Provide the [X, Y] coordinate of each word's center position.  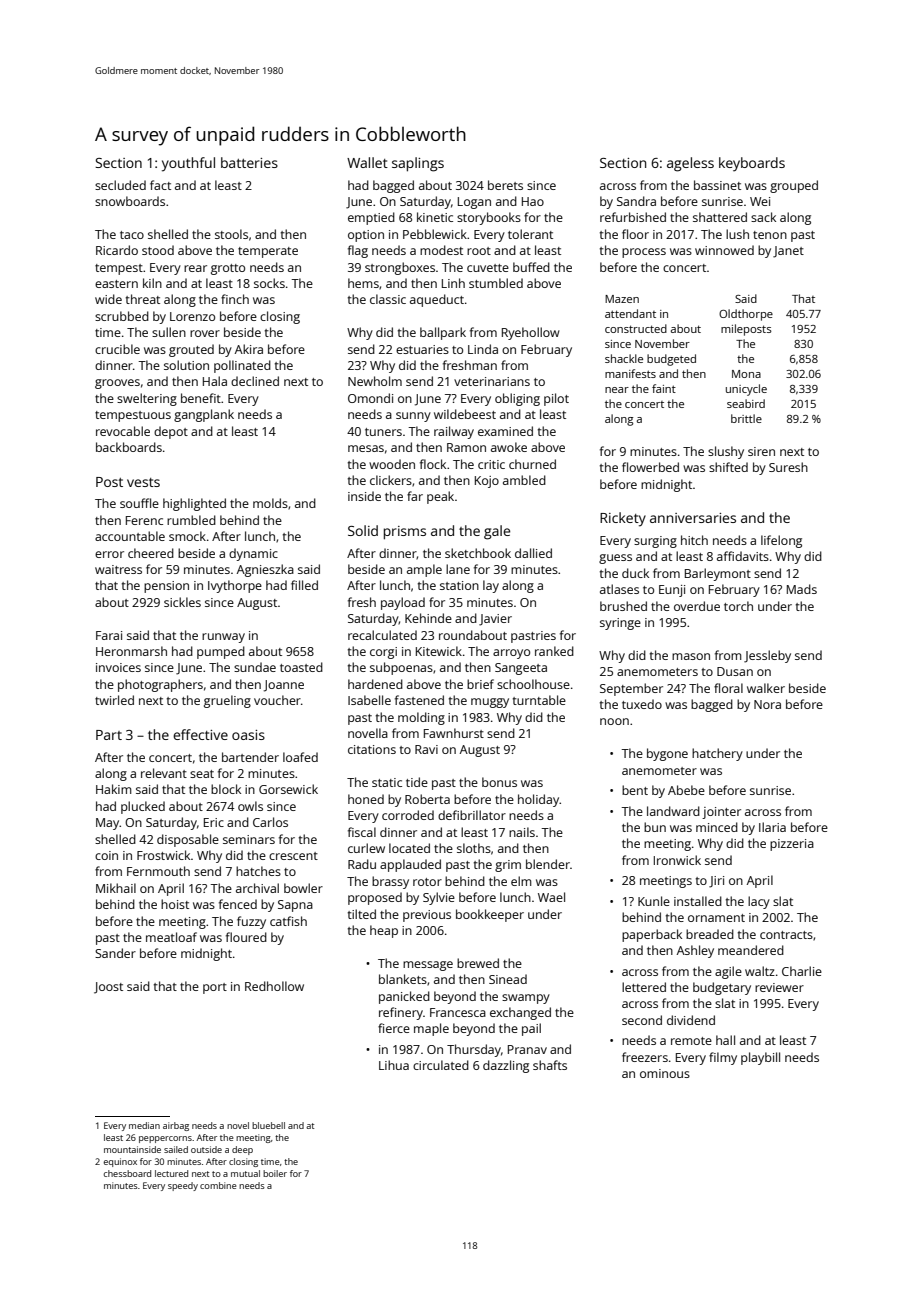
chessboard [127, 1173]
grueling [227, 701]
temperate [268, 252]
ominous [665, 1073]
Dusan [735, 671]
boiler [275, 1173]
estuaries [422, 349]
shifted [728, 467]
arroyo [511, 654]
